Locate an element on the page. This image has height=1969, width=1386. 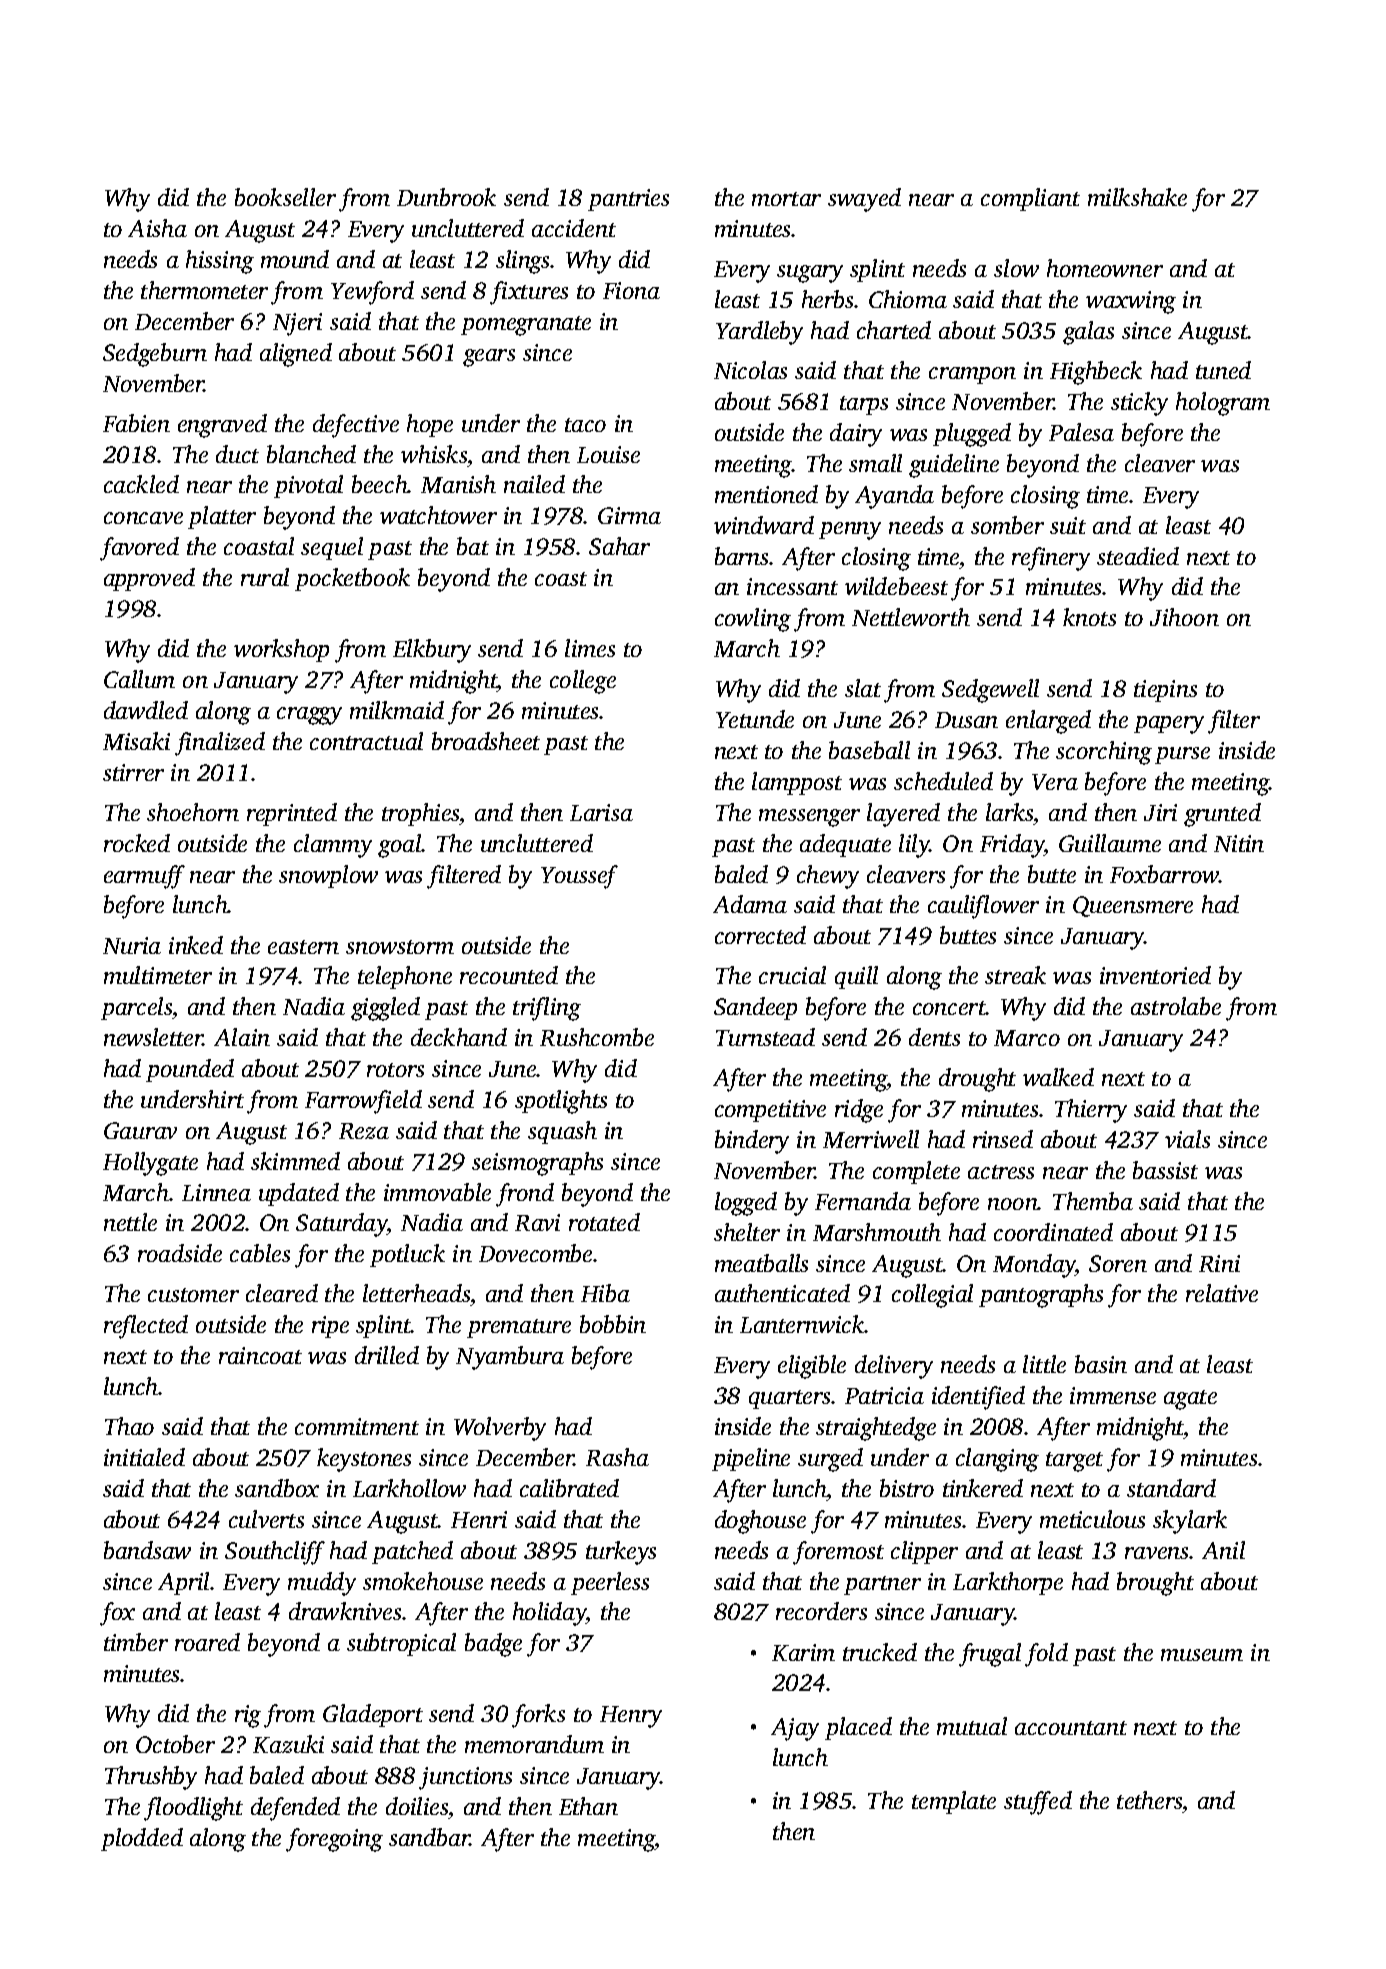
timber is located at coordinates (136, 1642).
